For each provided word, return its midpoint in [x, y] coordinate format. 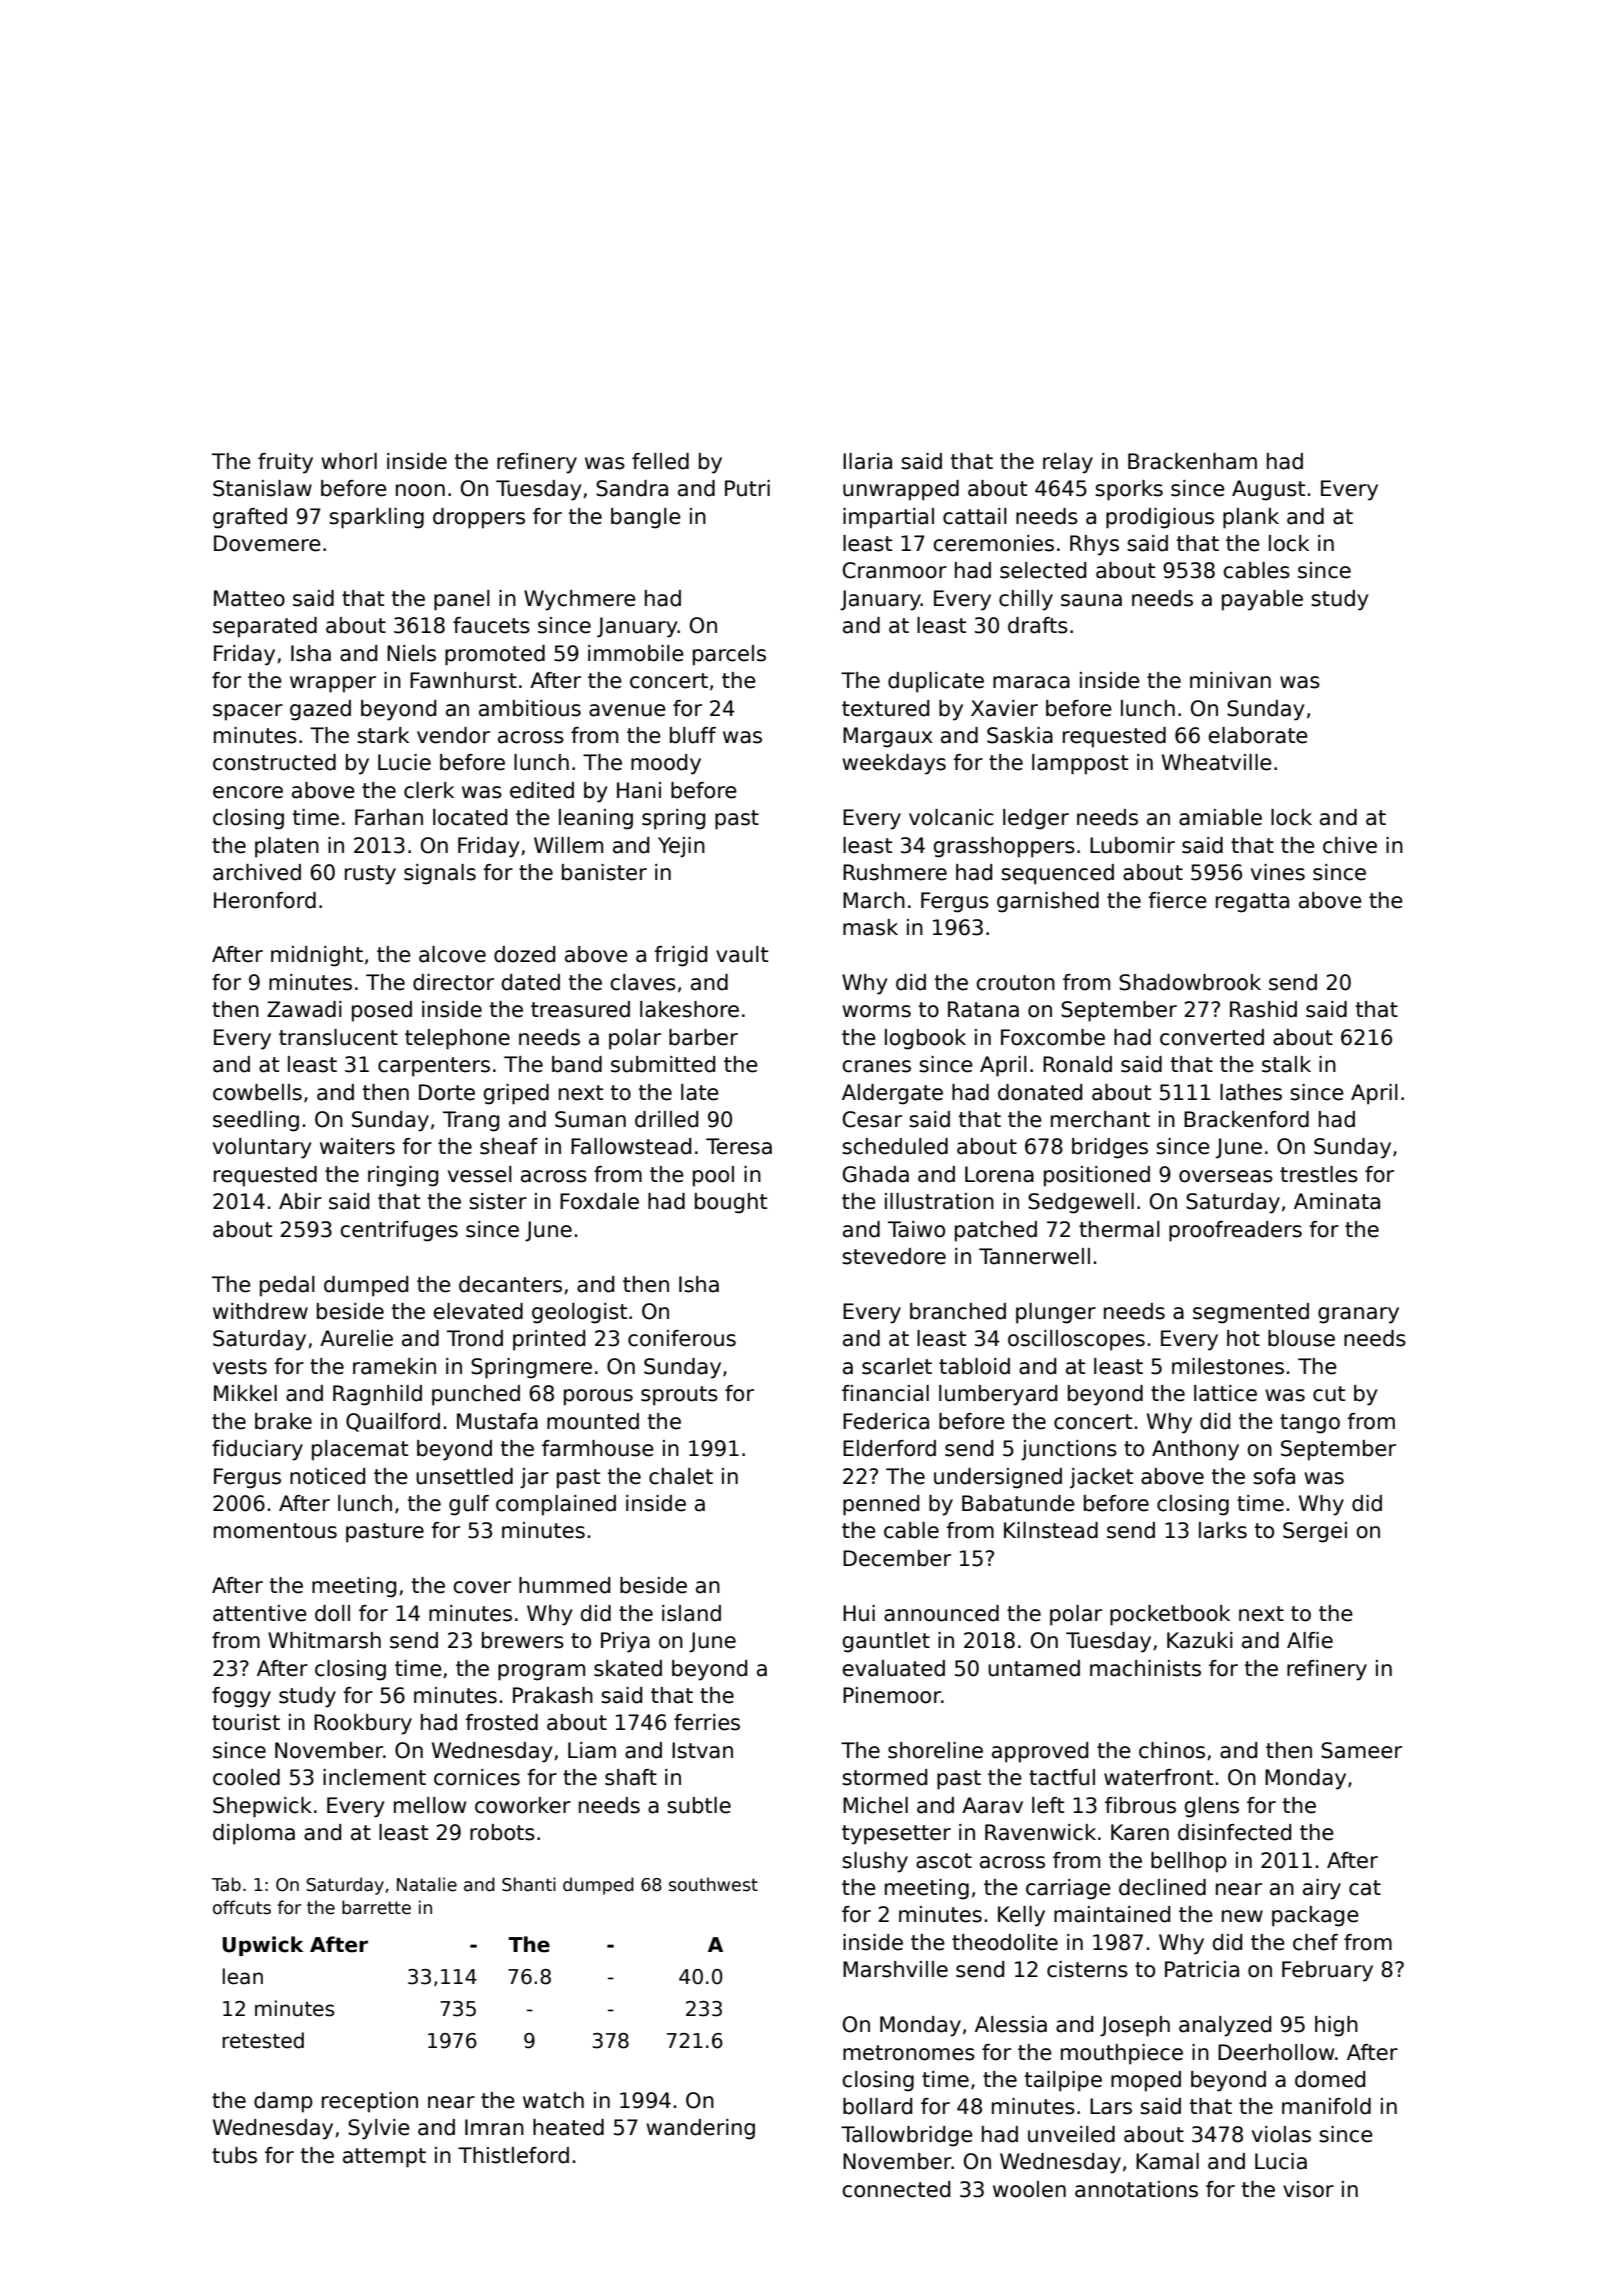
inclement [374, 1777]
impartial [888, 518]
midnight [317, 956]
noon [420, 490]
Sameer [1361, 1750]
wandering [700, 2129]
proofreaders [1235, 1231]
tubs [234, 2155]
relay [1068, 463]
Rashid [1263, 1009]
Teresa [739, 1146]
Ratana [983, 1009]
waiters [357, 1146]
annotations [1136, 2189]
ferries [707, 1722]
